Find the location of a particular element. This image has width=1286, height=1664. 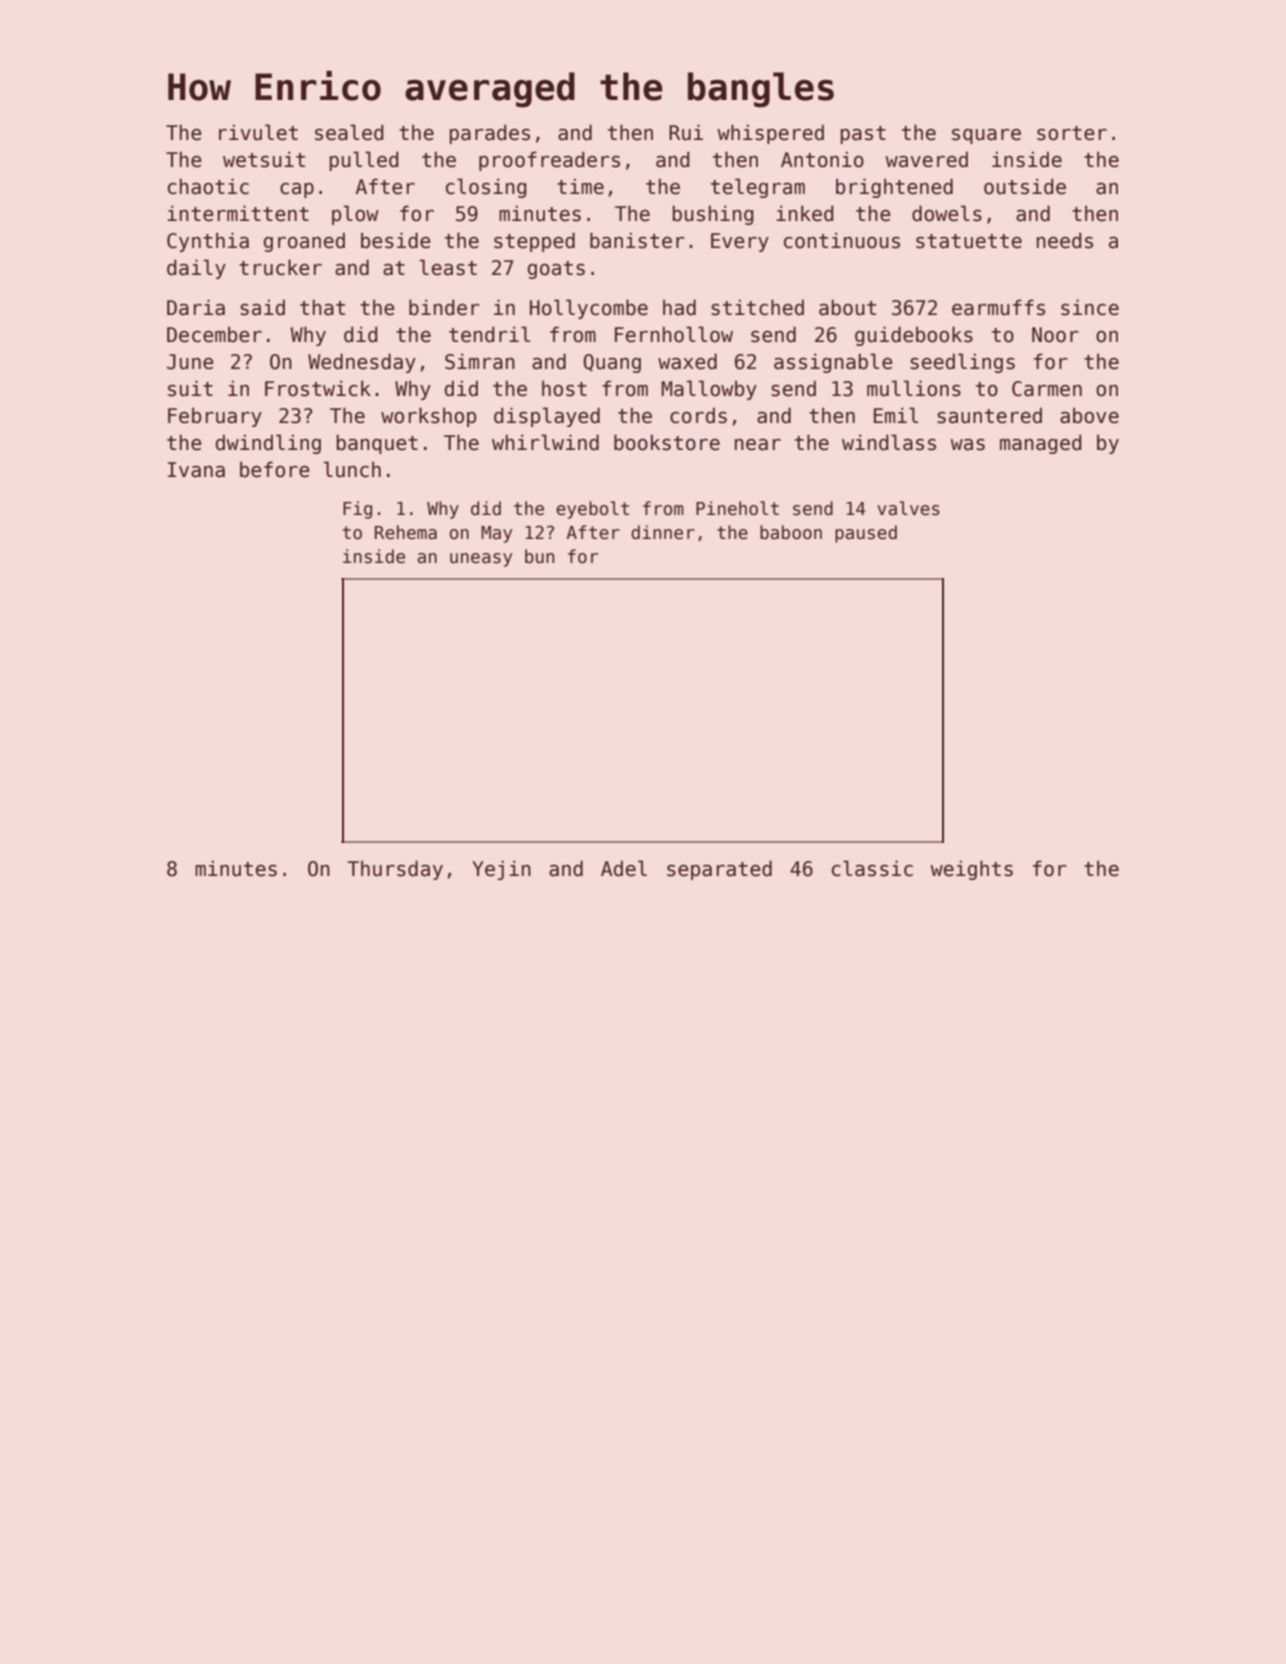

Ivana is located at coordinates (196, 470).
